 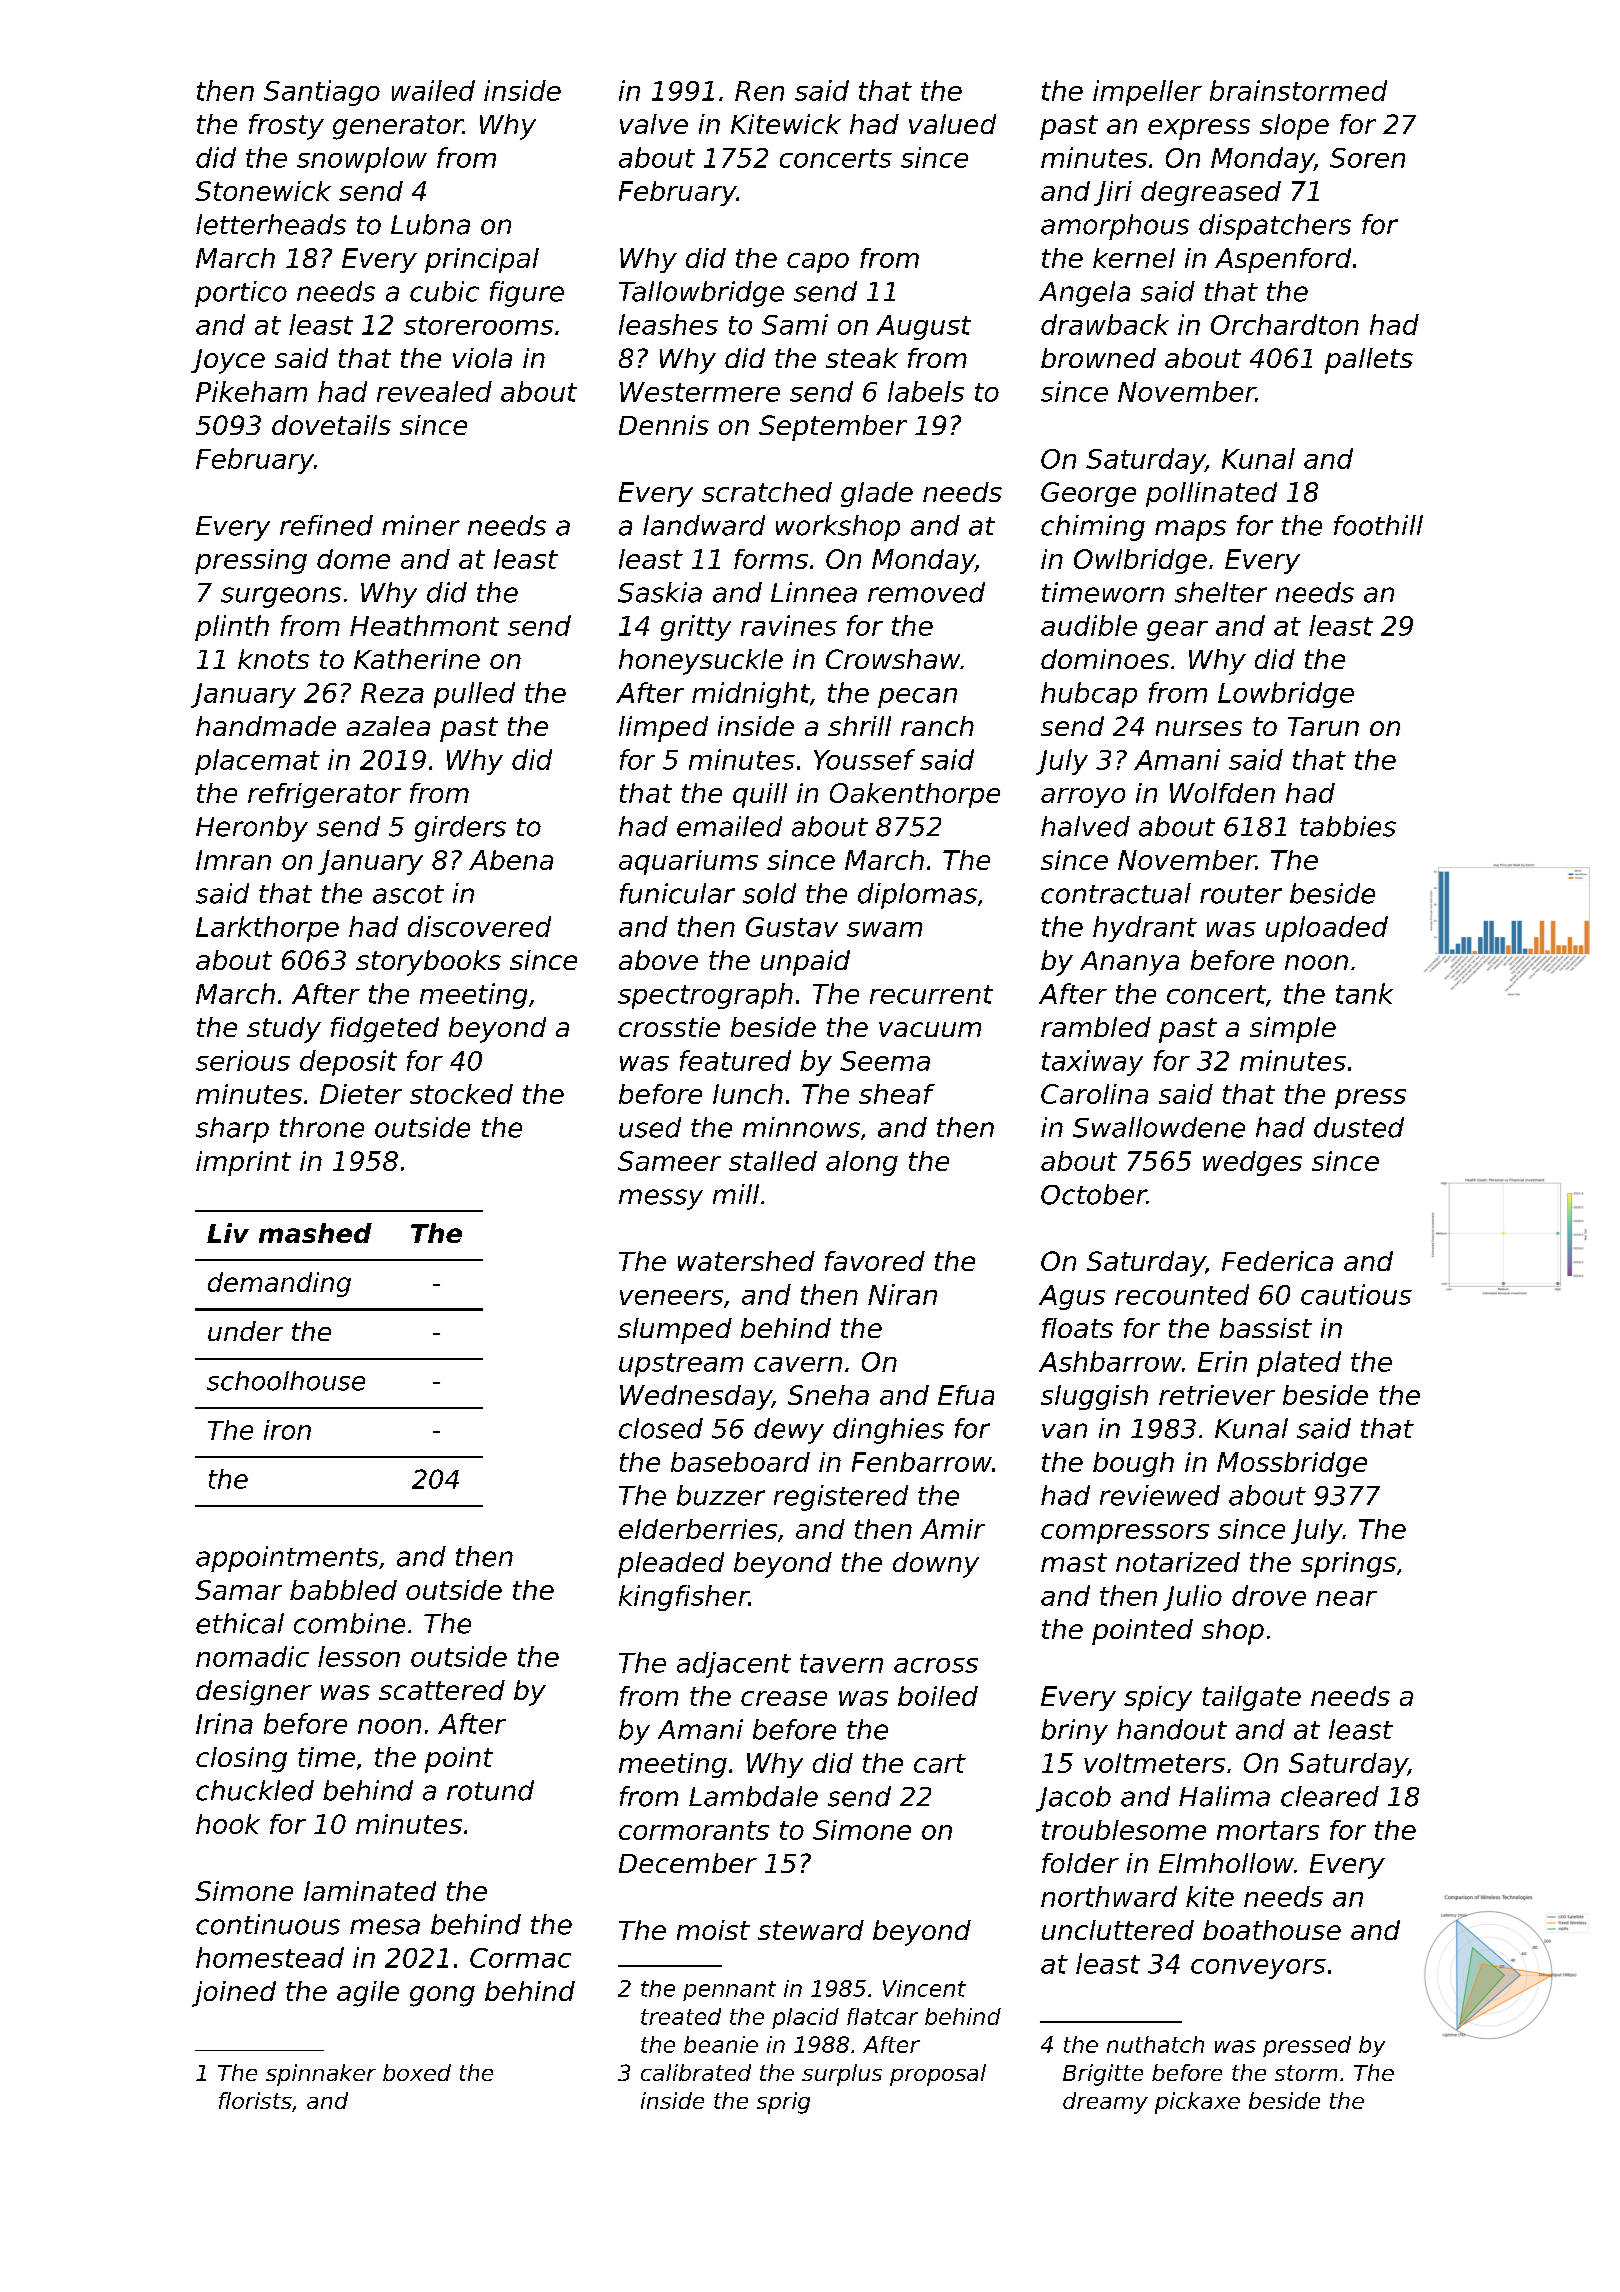 I want to click on cubic, so click(x=444, y=291).
